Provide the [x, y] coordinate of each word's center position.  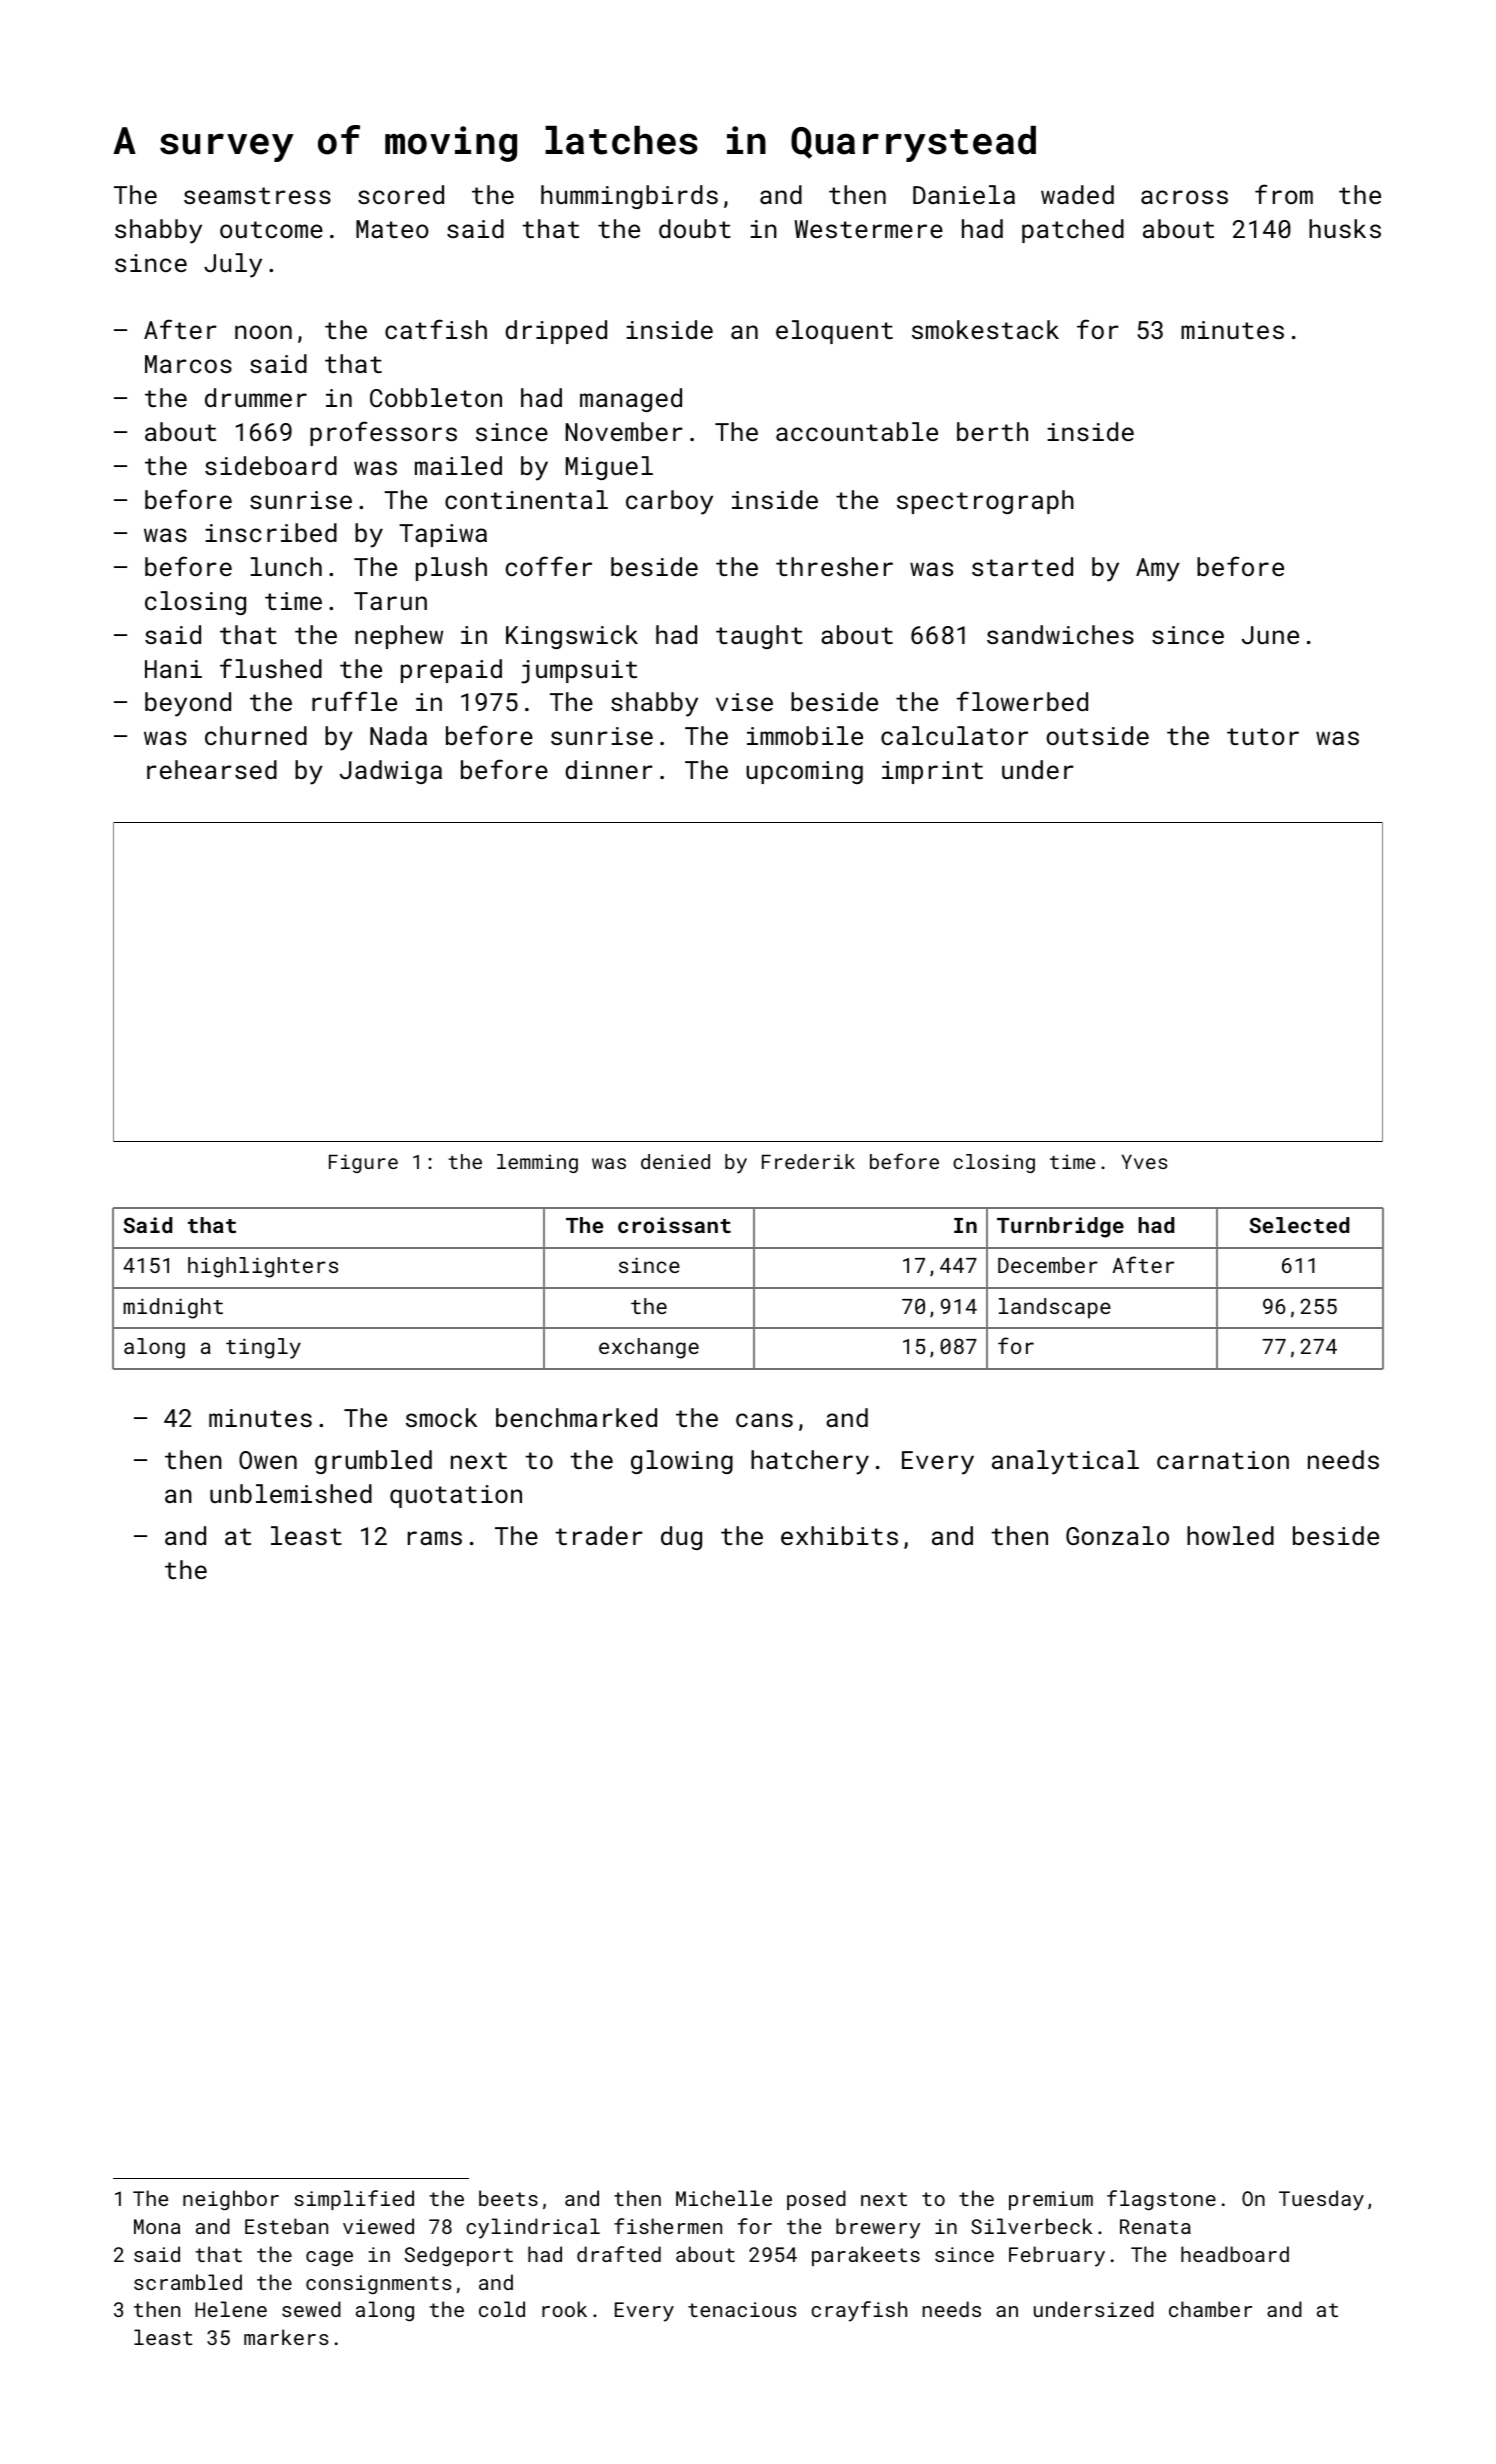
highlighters [263, 1267]
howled [1230, 1535]
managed [631, 400]
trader [599, 1535]
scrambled [188, 2282]
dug [681, 1538]
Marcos [188, 364]
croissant [674, 1225]
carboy [669, 502]
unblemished [291, 1493]
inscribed [271, 532]
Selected [1299, 1225]
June [1270, 635]
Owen [268, 1460]
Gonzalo [1117, 1535]
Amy [1158, 570]
